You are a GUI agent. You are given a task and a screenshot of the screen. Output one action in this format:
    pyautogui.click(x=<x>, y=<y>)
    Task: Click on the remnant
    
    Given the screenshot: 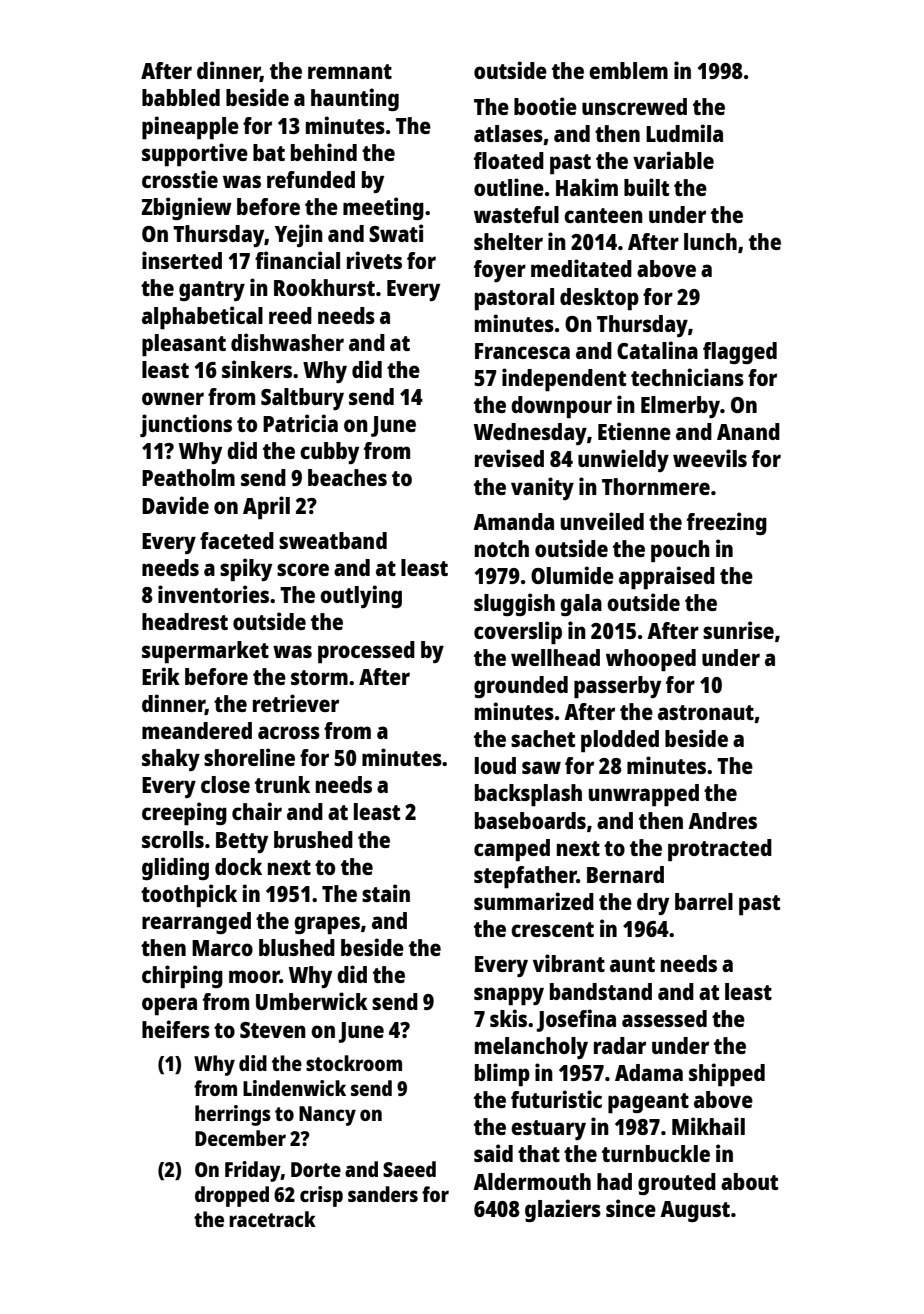 What is the action you would take?
    pyautogui.click(x=350, y=71)
